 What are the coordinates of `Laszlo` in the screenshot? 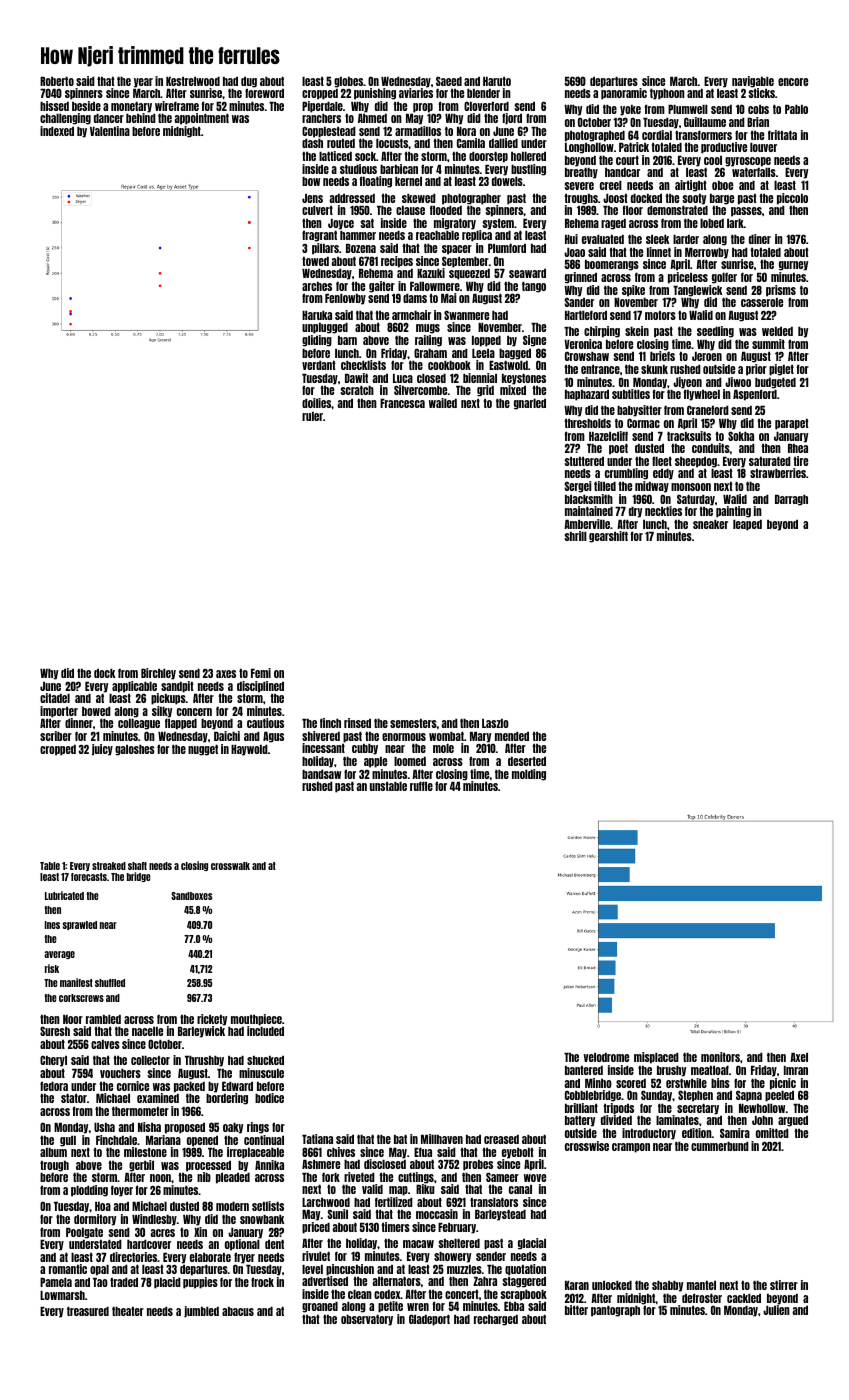 It's located at (495, 723).
